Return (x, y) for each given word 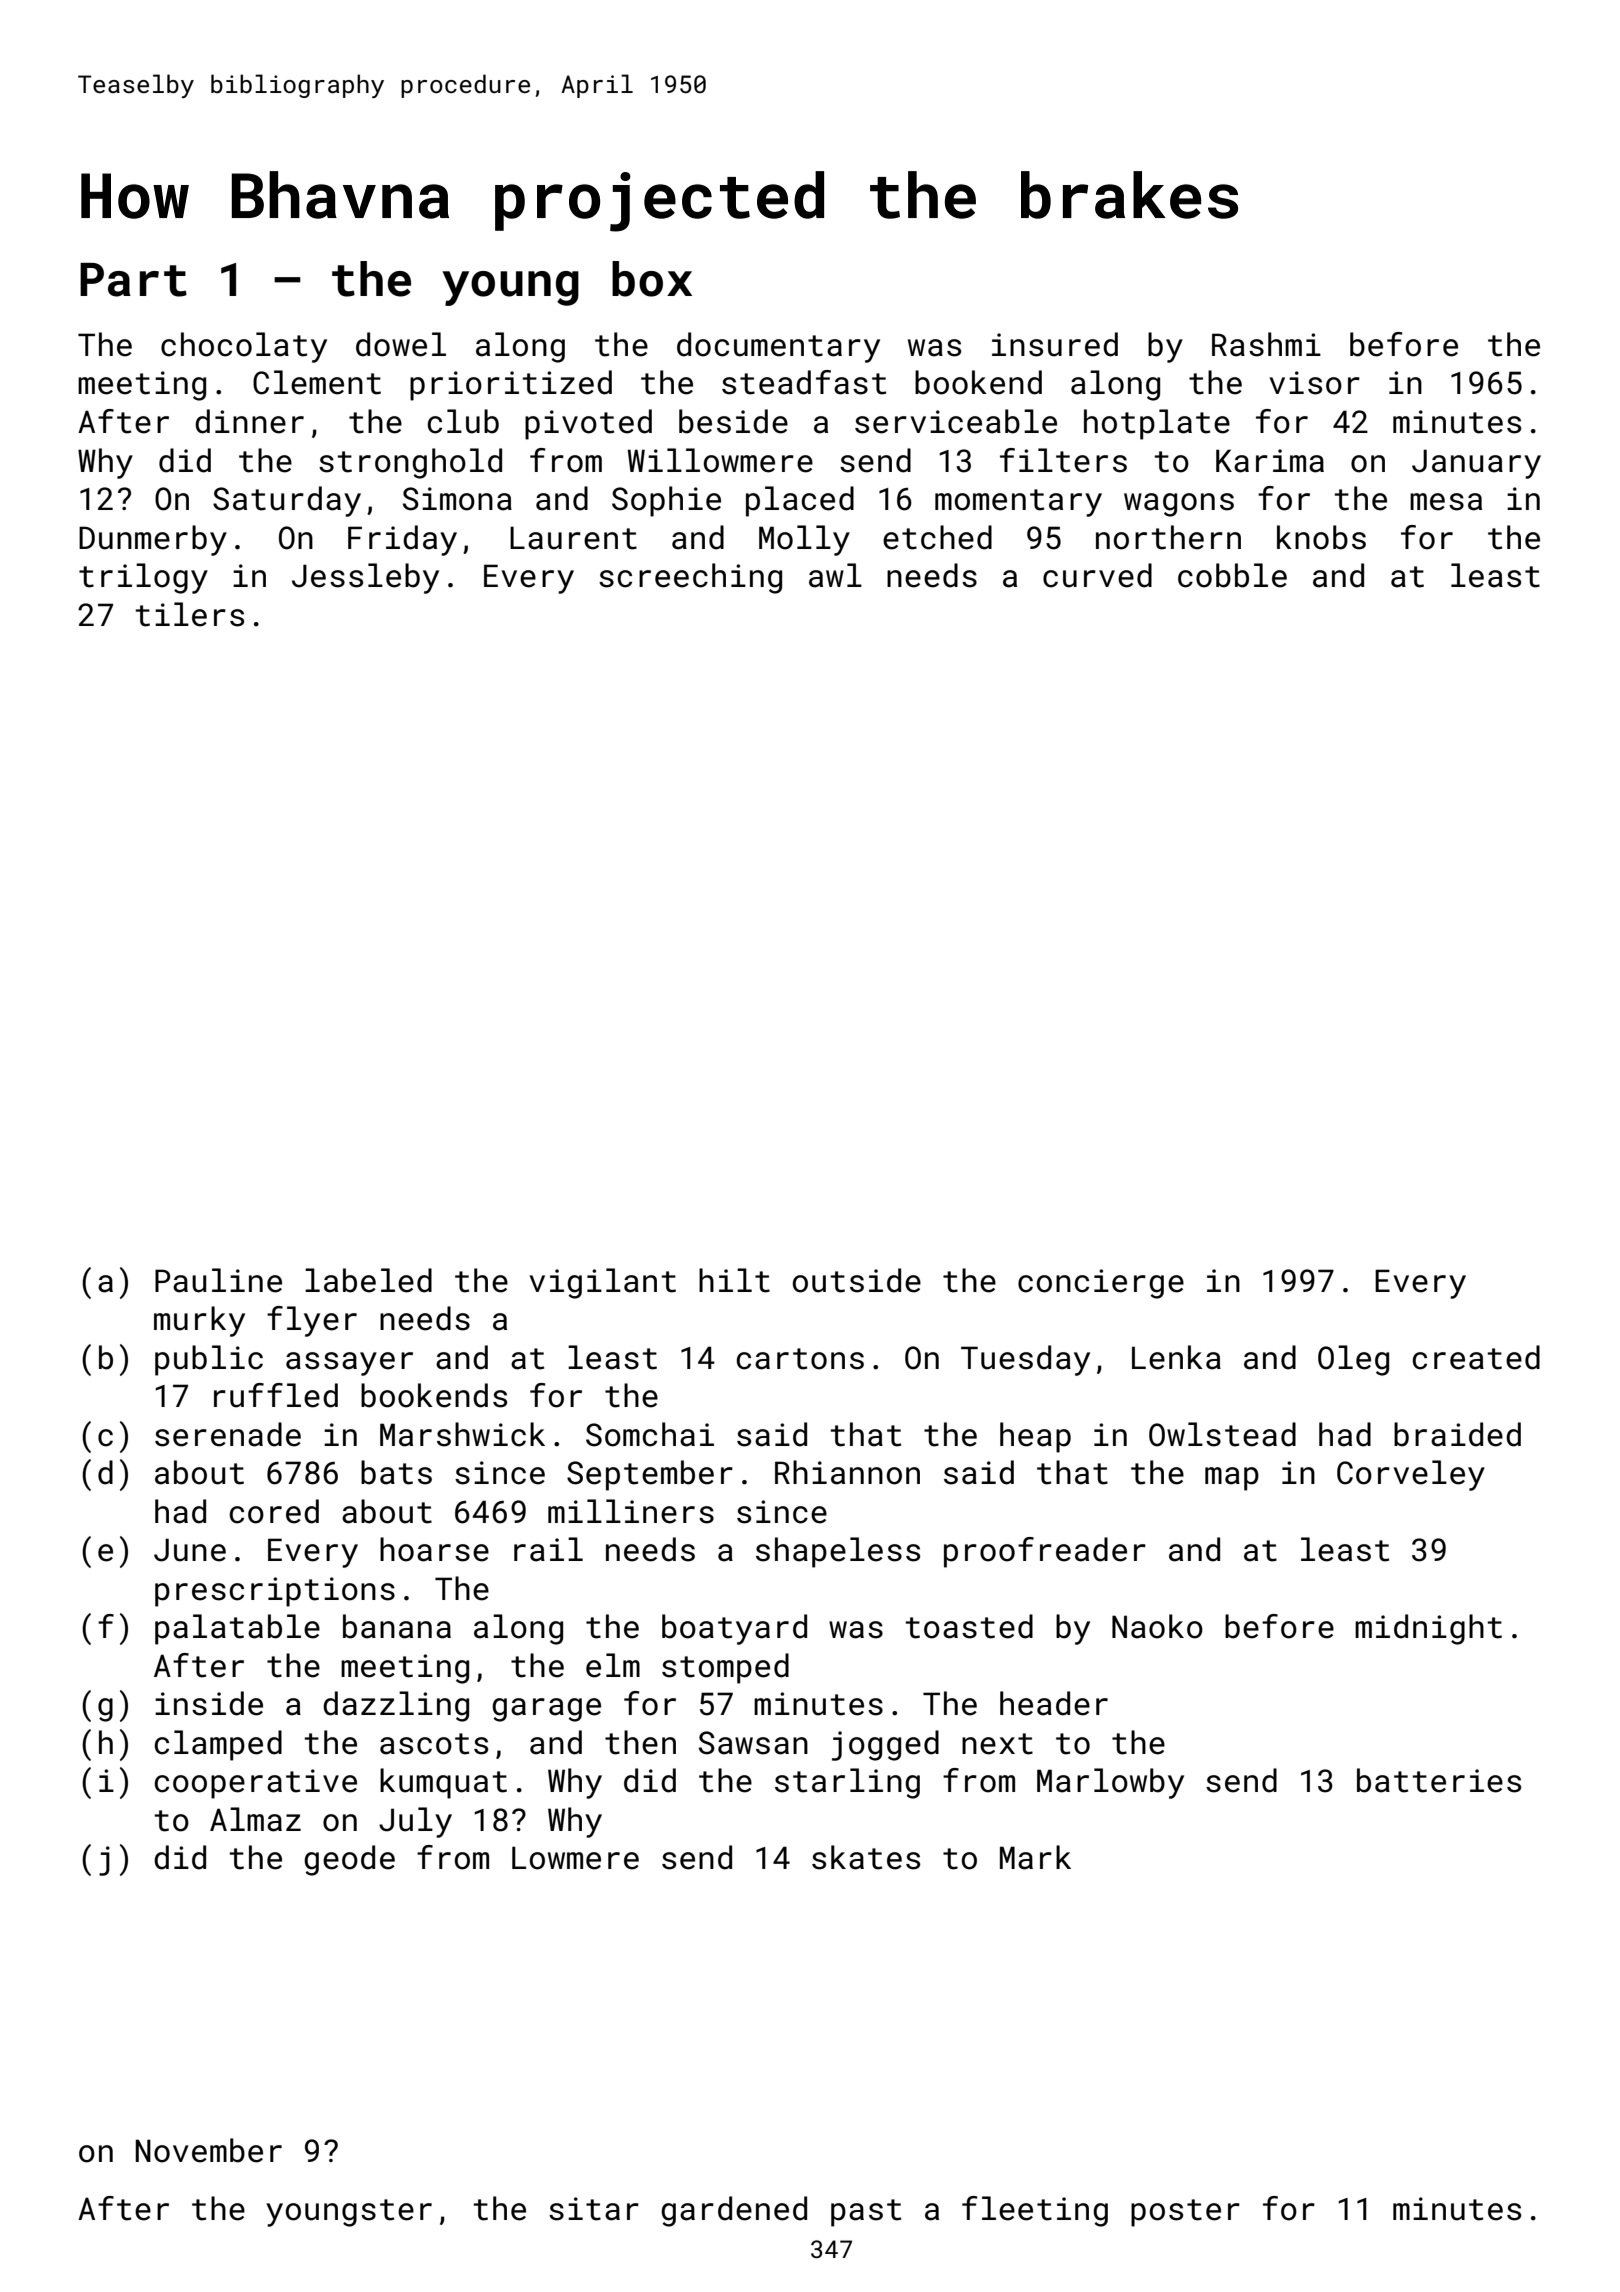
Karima (1270, 461)
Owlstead (1222, 1434)
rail (548, 1549)
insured (1055, 344)
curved (1097, 575)
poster (1185, 2213)
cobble (1232, 575)
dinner (249, 421)
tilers (189, 614)
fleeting (1035, 2211)
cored (274, 1511)
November (209, 2150)
